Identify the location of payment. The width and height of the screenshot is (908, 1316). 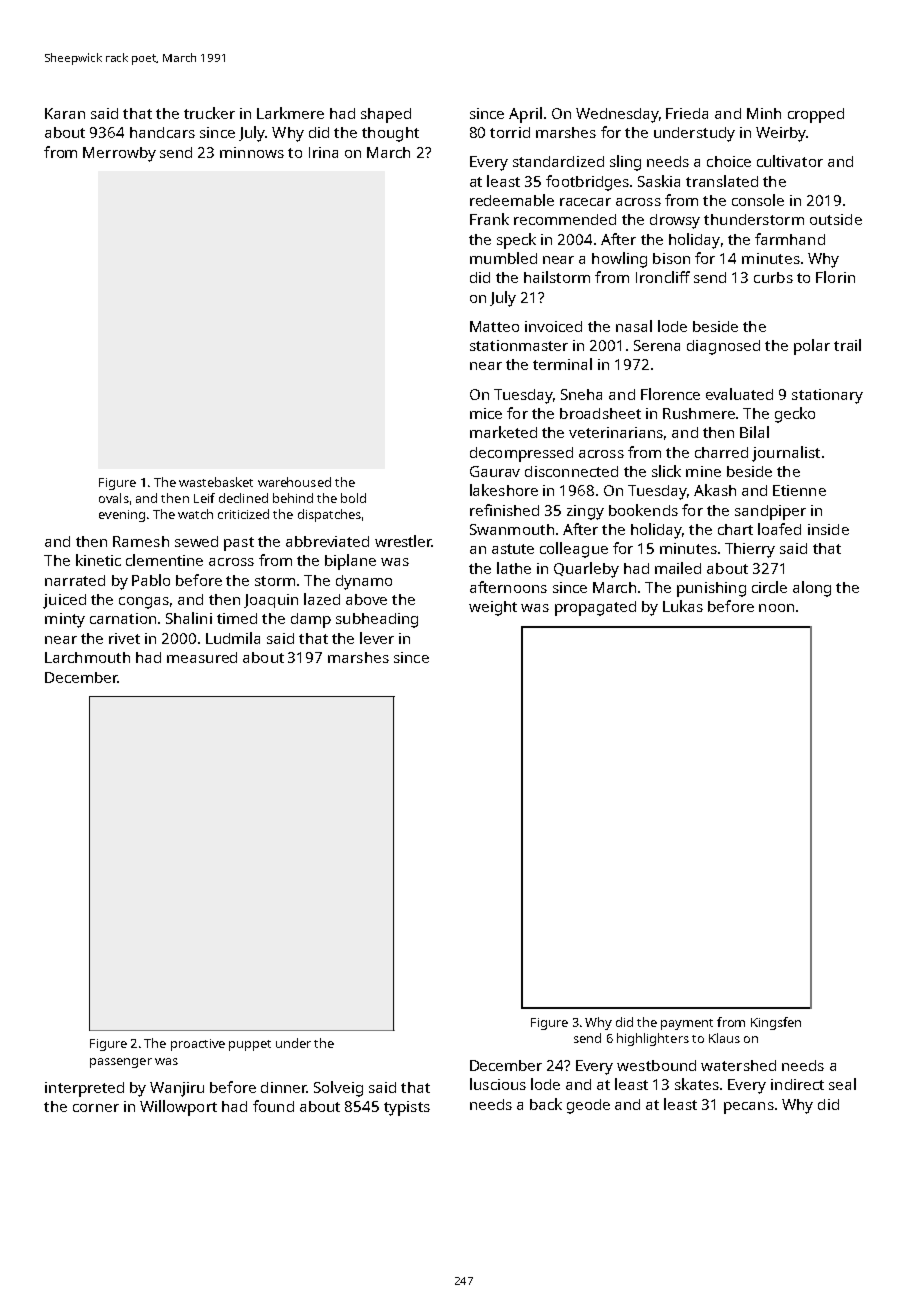
(687, 1024).
